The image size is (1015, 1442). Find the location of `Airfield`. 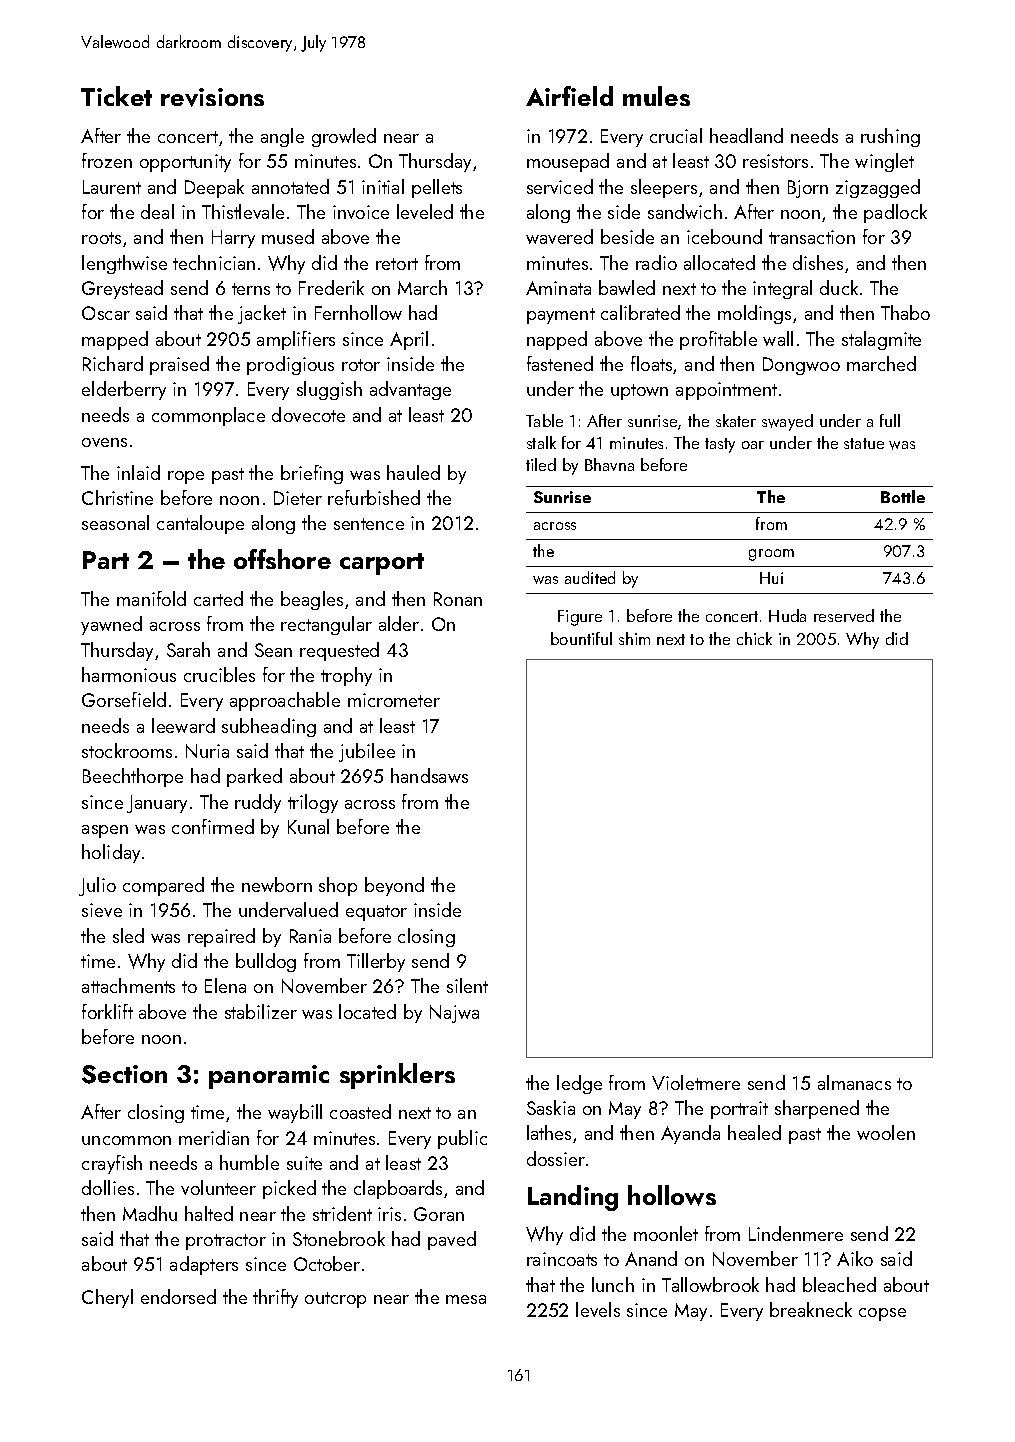

Airfield is located at coordinates (569, 96).
